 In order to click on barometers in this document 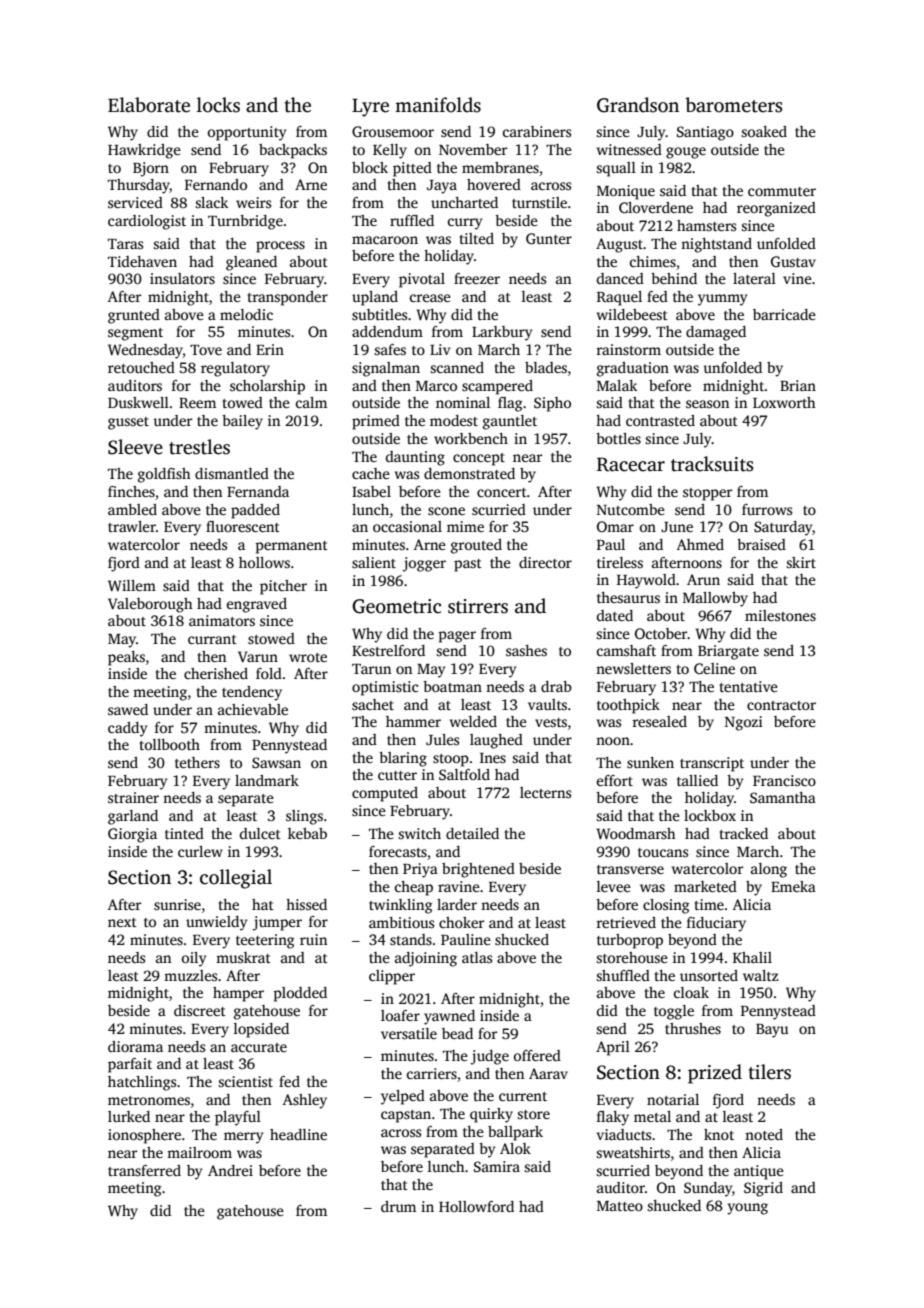, I will do `click(733, 105)`.
